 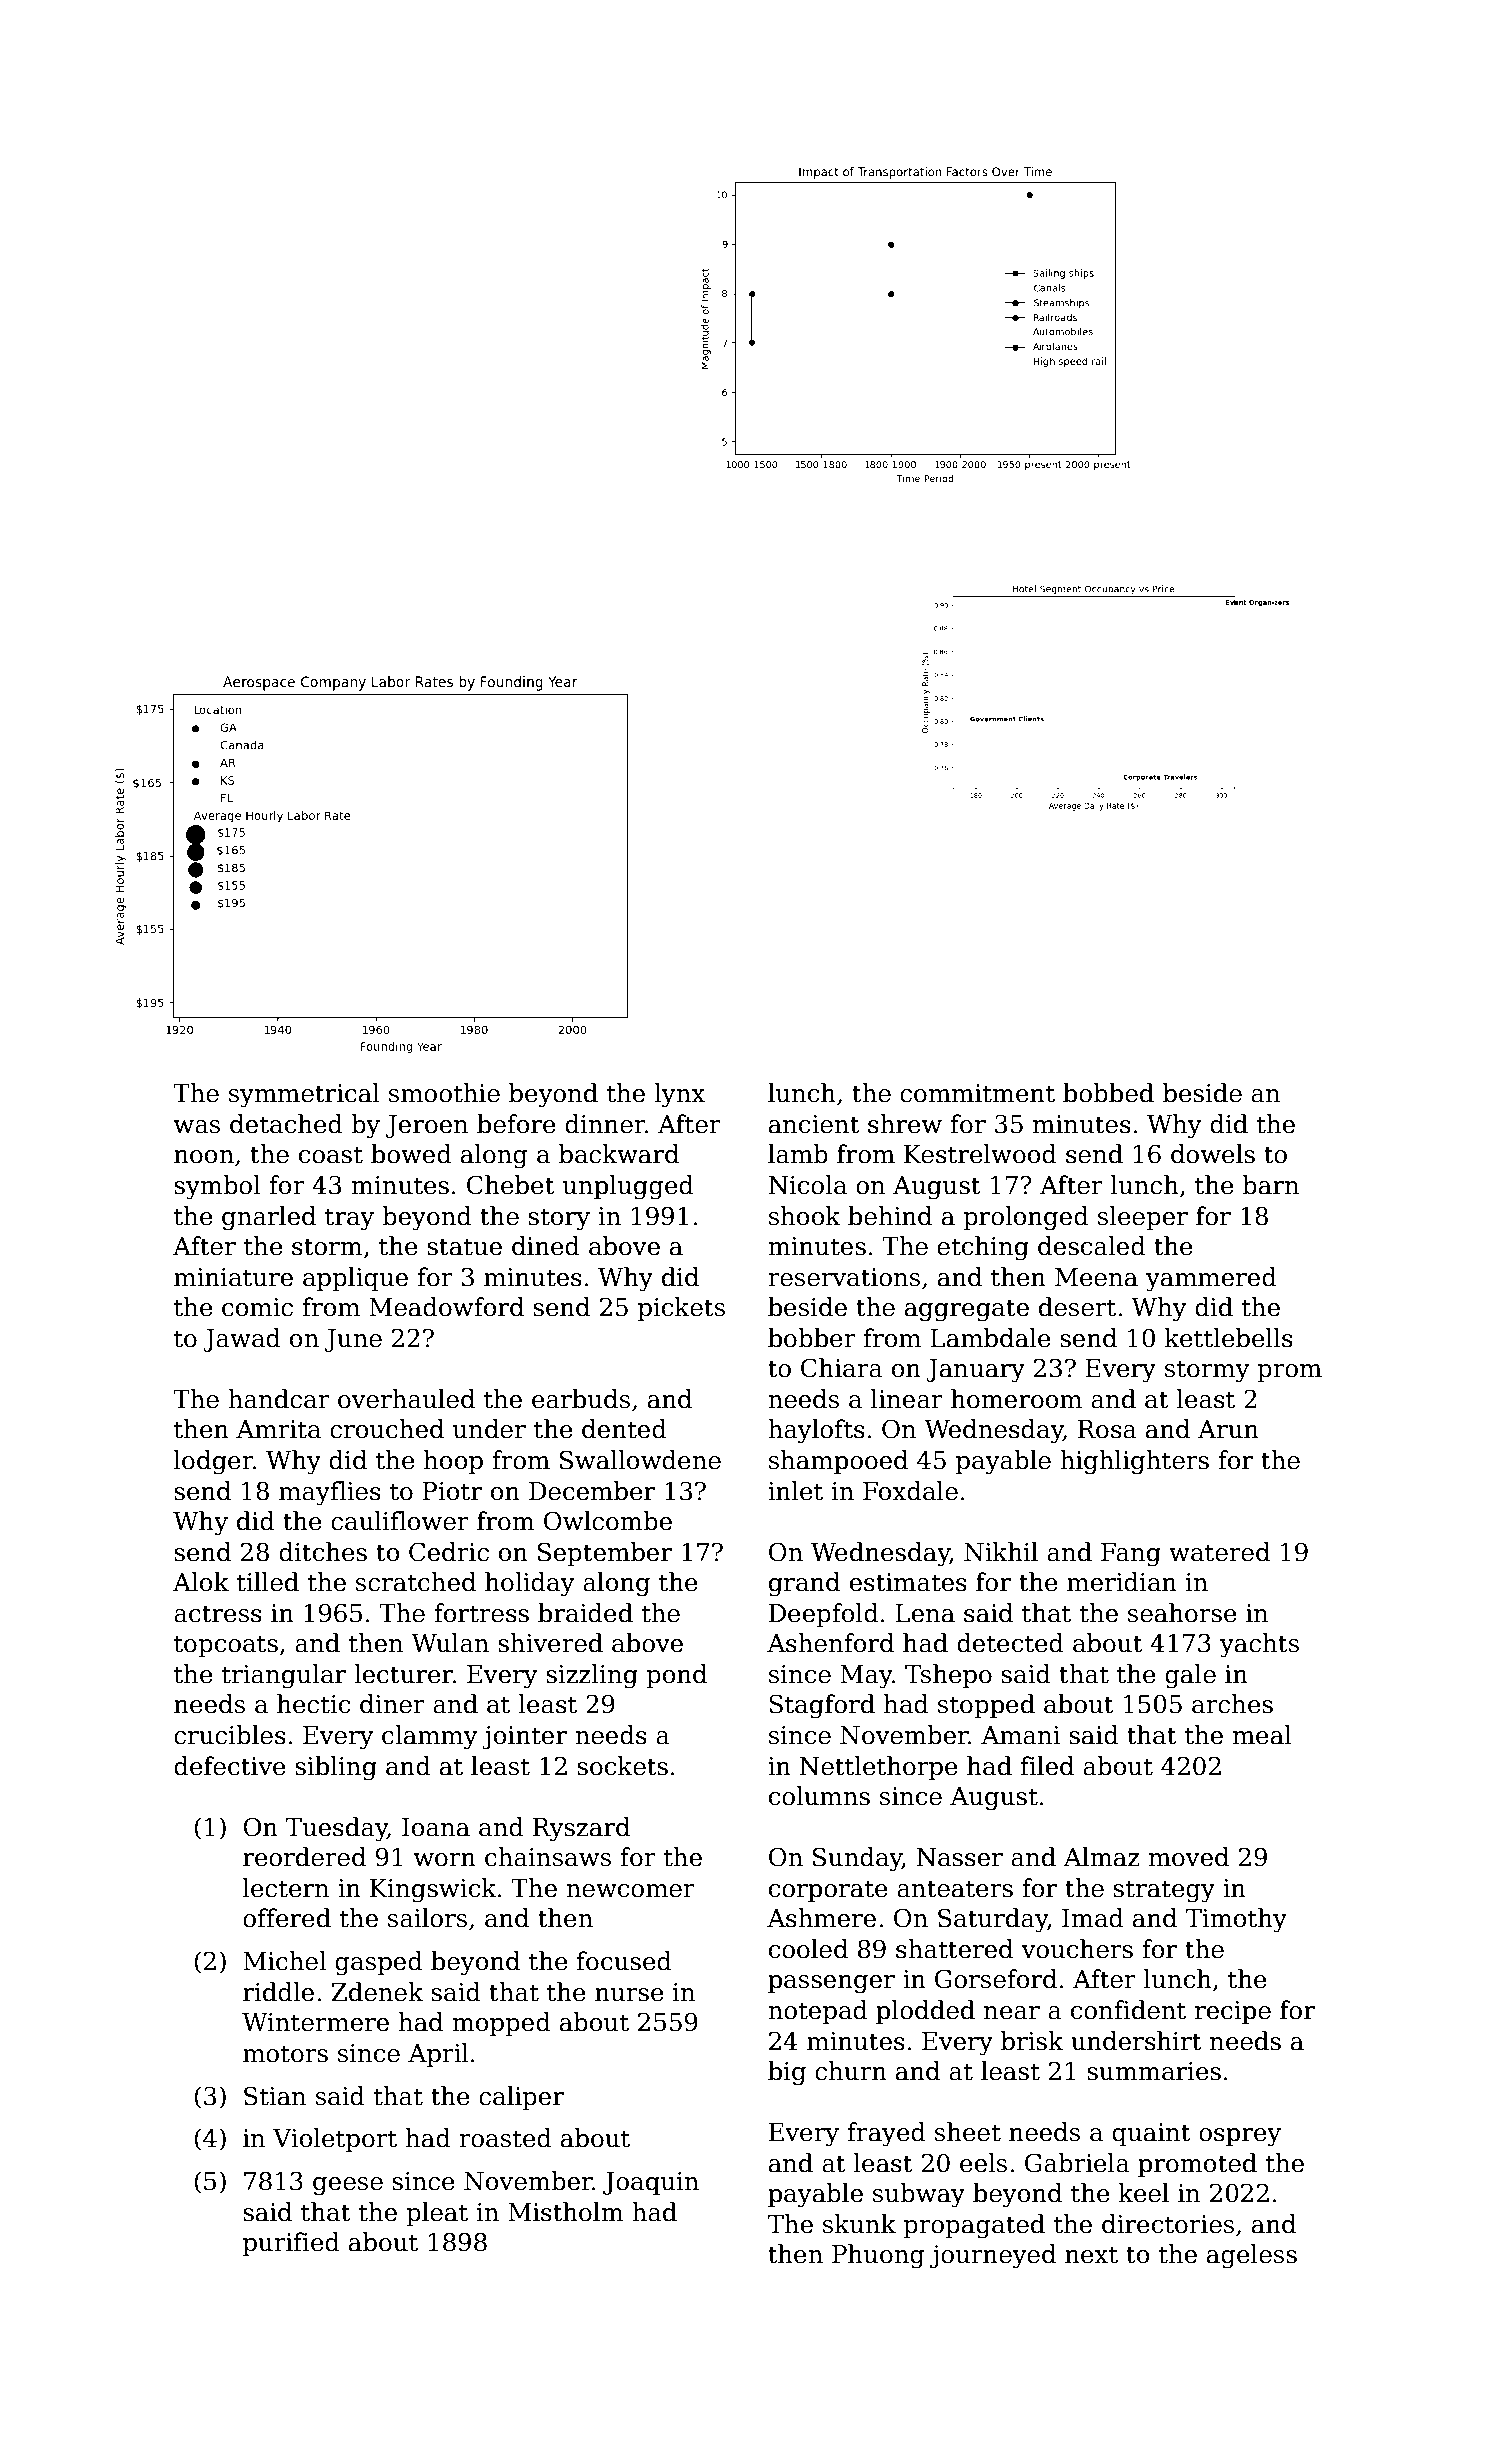 What do you see at coordinates (1232, 1704) in the page?
I see `arches` at bounding box center [1232, 1704].
